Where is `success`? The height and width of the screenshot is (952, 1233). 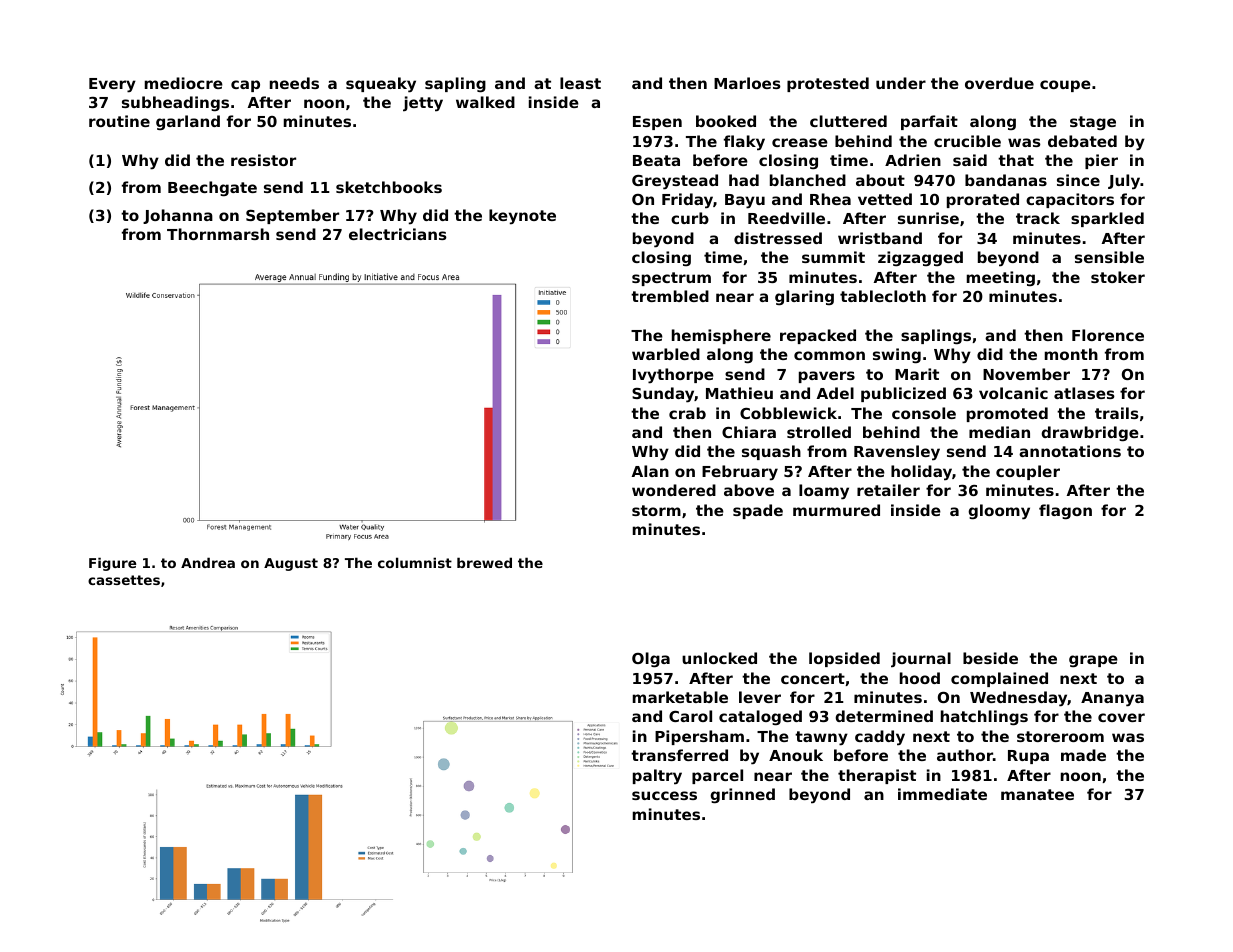
success is located at coordinates (664, 795).
